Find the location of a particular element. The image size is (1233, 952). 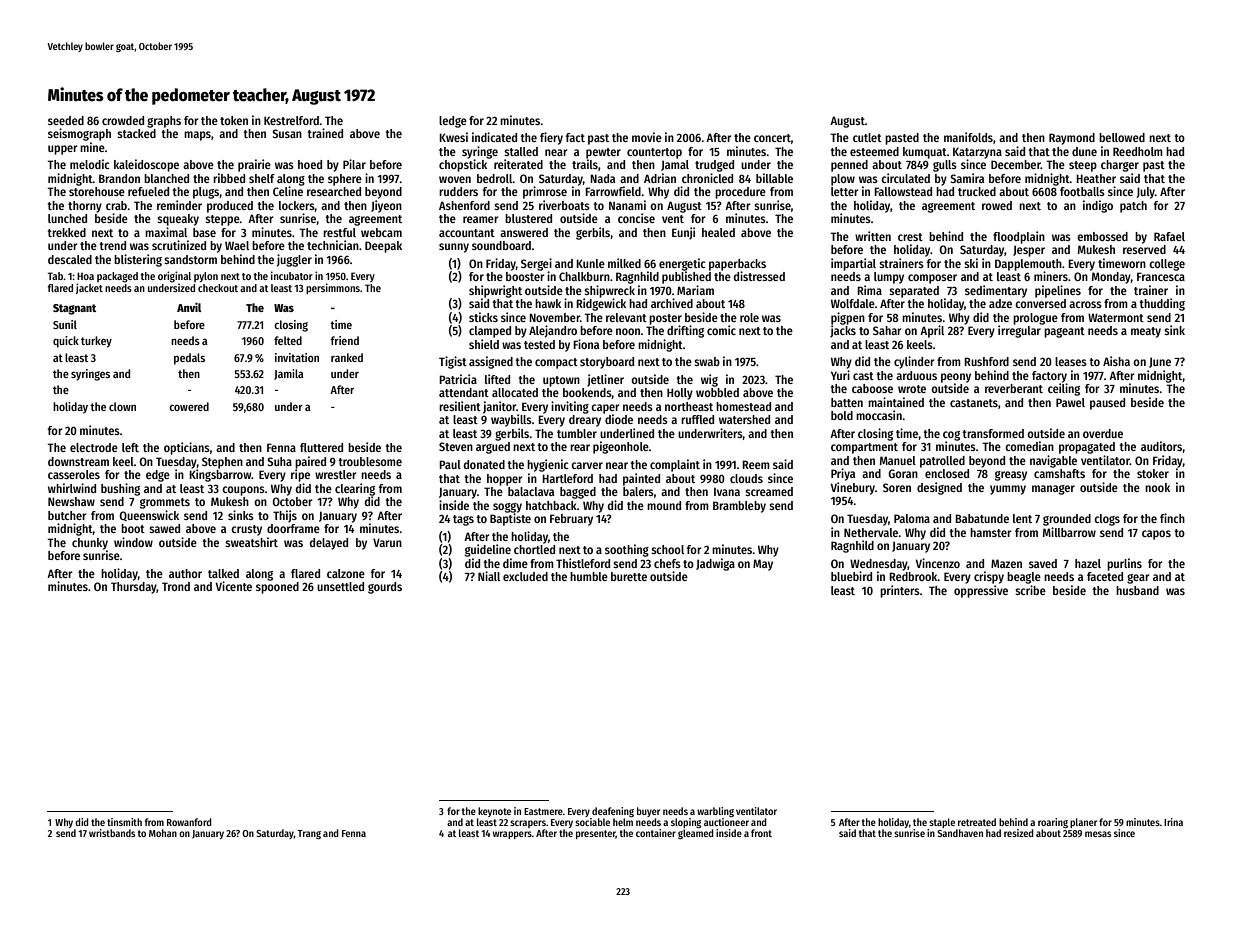

printers is located at coordinates (900, 591).
